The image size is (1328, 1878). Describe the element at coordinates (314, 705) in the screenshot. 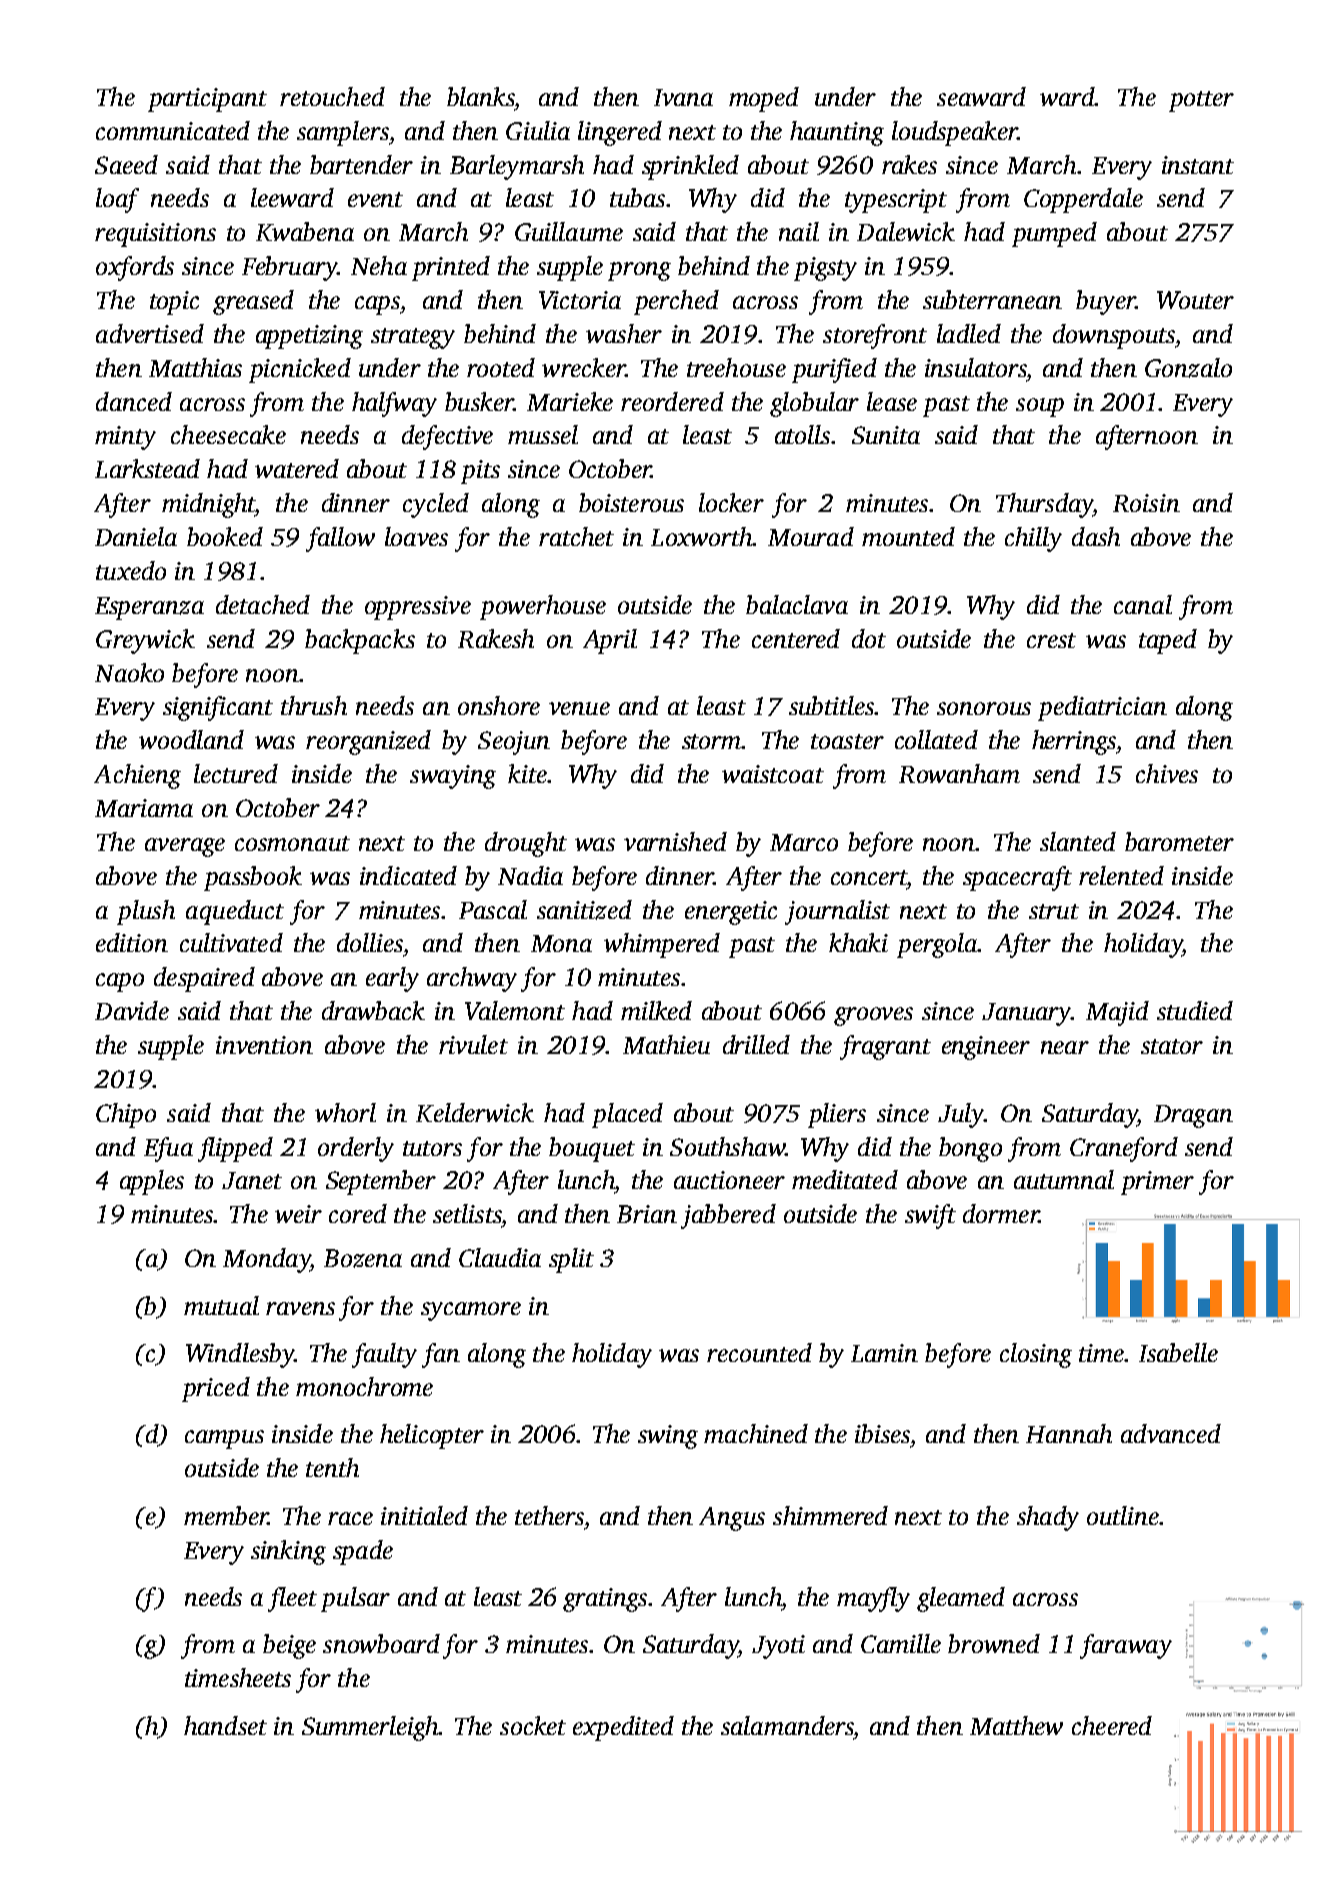

I see `thrush` at that location.
